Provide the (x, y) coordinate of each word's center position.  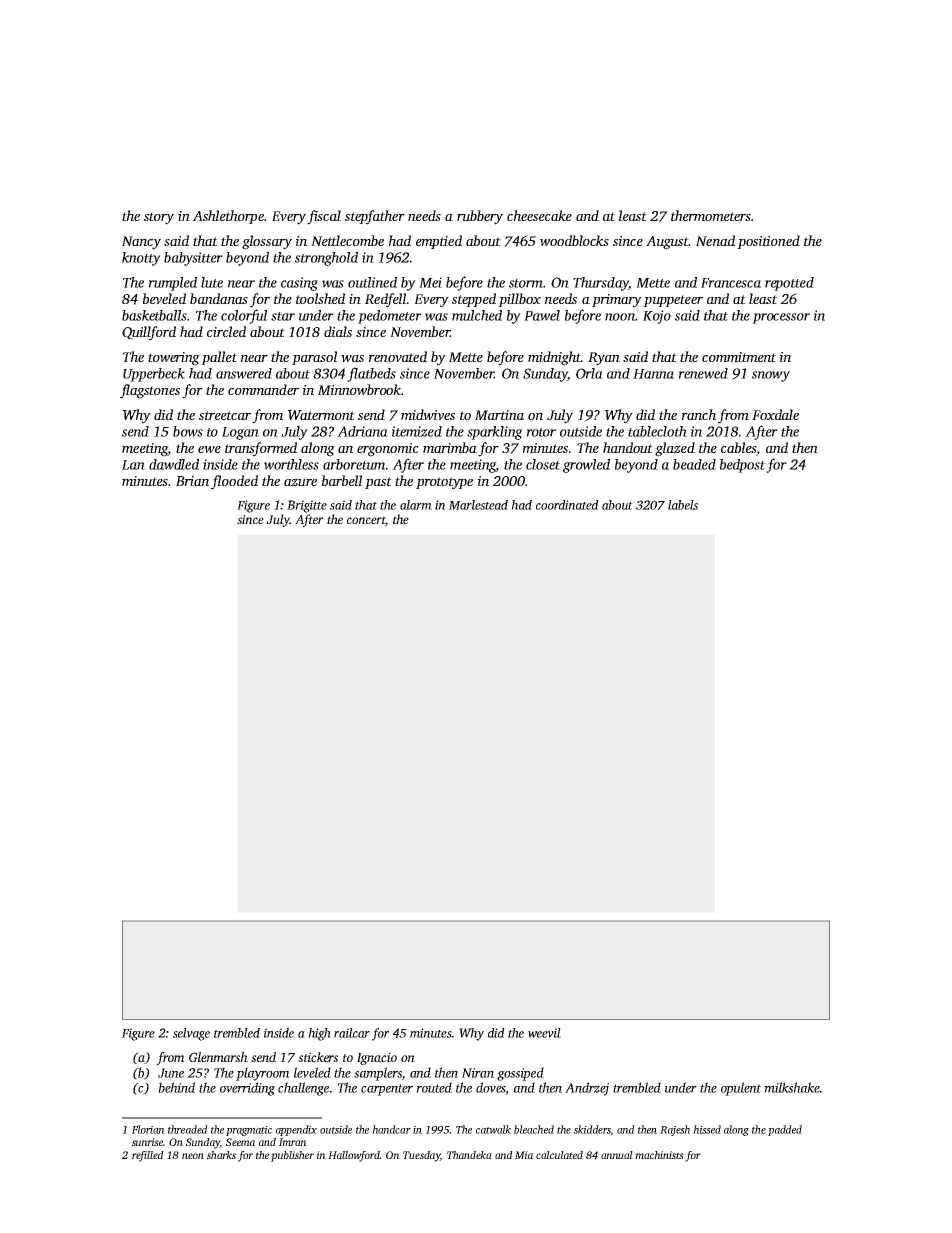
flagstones (150, 391)
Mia (524, 1155)
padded (785, 1130)
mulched (477, 315)
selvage (191, 1034)
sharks (221, 1155)
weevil (544, 1033)
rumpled (173, 284)
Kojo (657, 317)
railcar (352, 1033)
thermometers (711, 215)
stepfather (375, 217)
